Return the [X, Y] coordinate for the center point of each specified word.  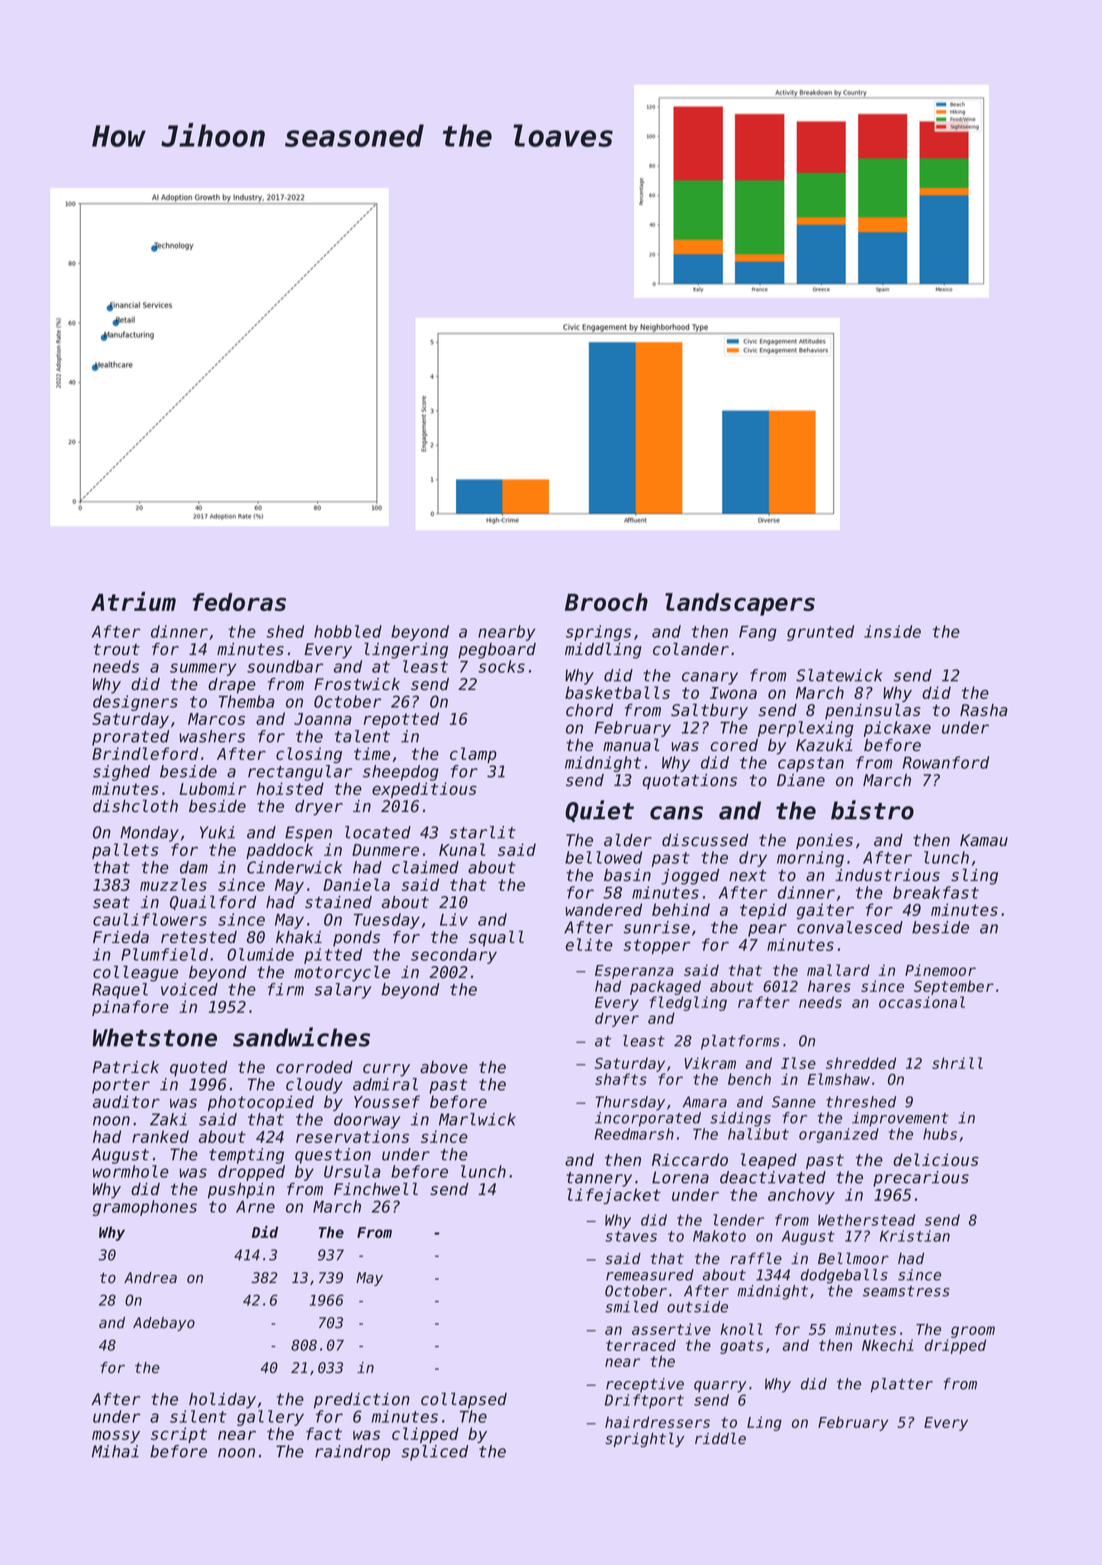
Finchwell [376, 1189]
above [444, 1067]
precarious [921, 1179]
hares [829, 986]
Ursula [352, 1171]
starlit [482, 832]
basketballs [617, 692]
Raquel [120, 991]
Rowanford [945, 762]
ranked [160, 1136]
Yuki [217, 832]
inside [892, 631]
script [179, 1435]
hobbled [348, 631]
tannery [599, 1179]
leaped [769, 1161]
